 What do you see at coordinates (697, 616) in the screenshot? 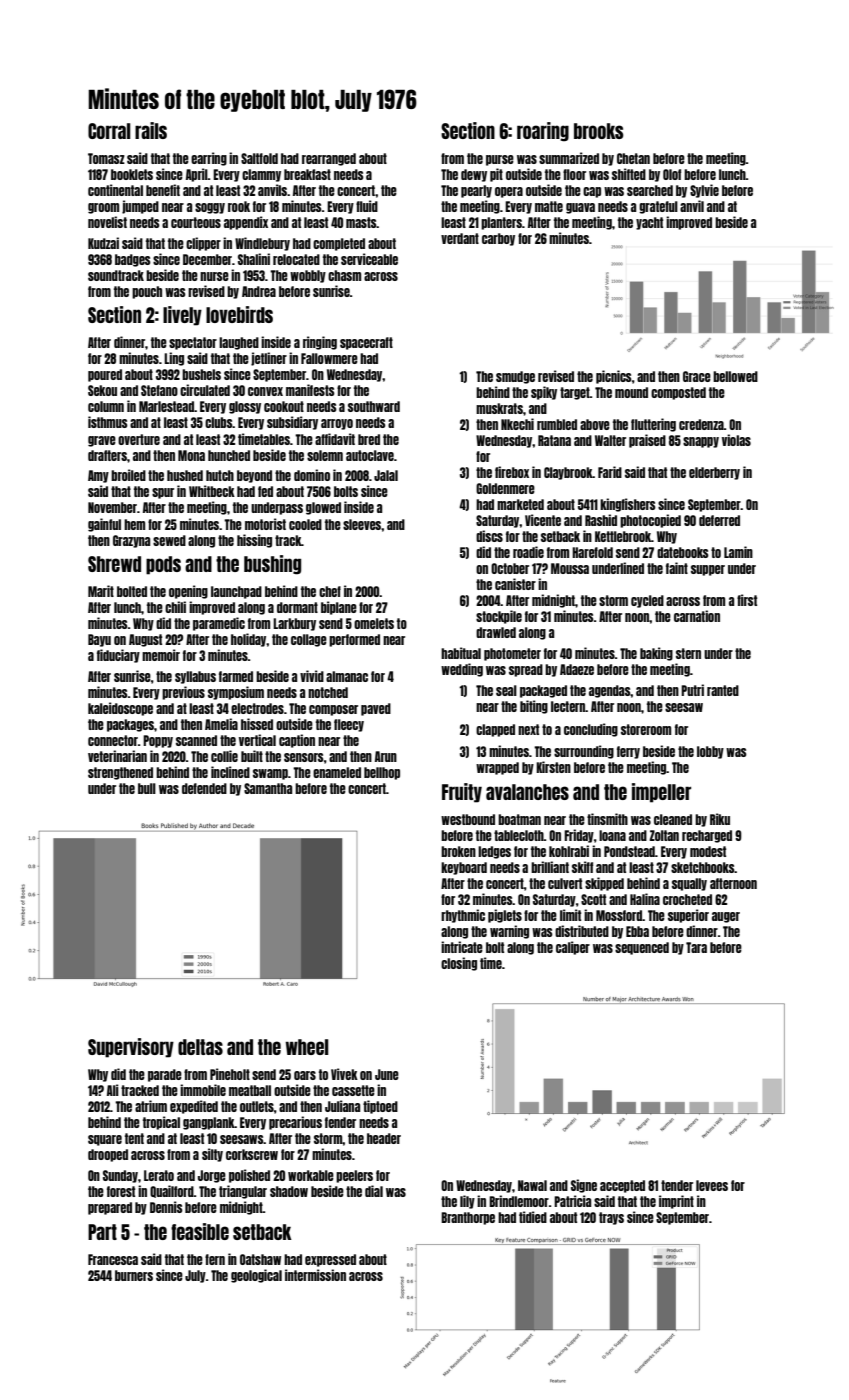
I see `carnation` at bounding box center [697, 616].
